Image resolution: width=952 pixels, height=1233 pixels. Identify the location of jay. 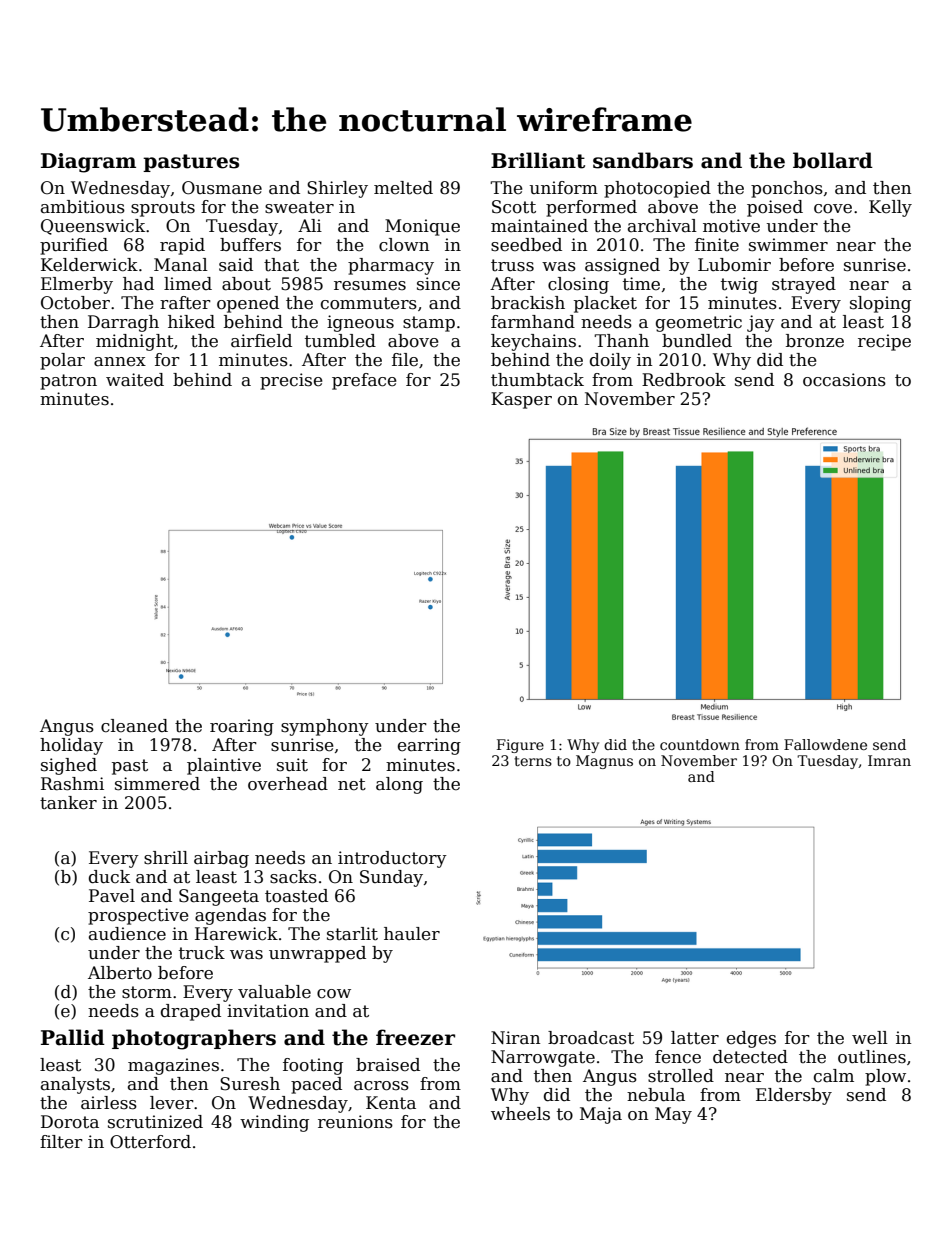
(761, 323).
